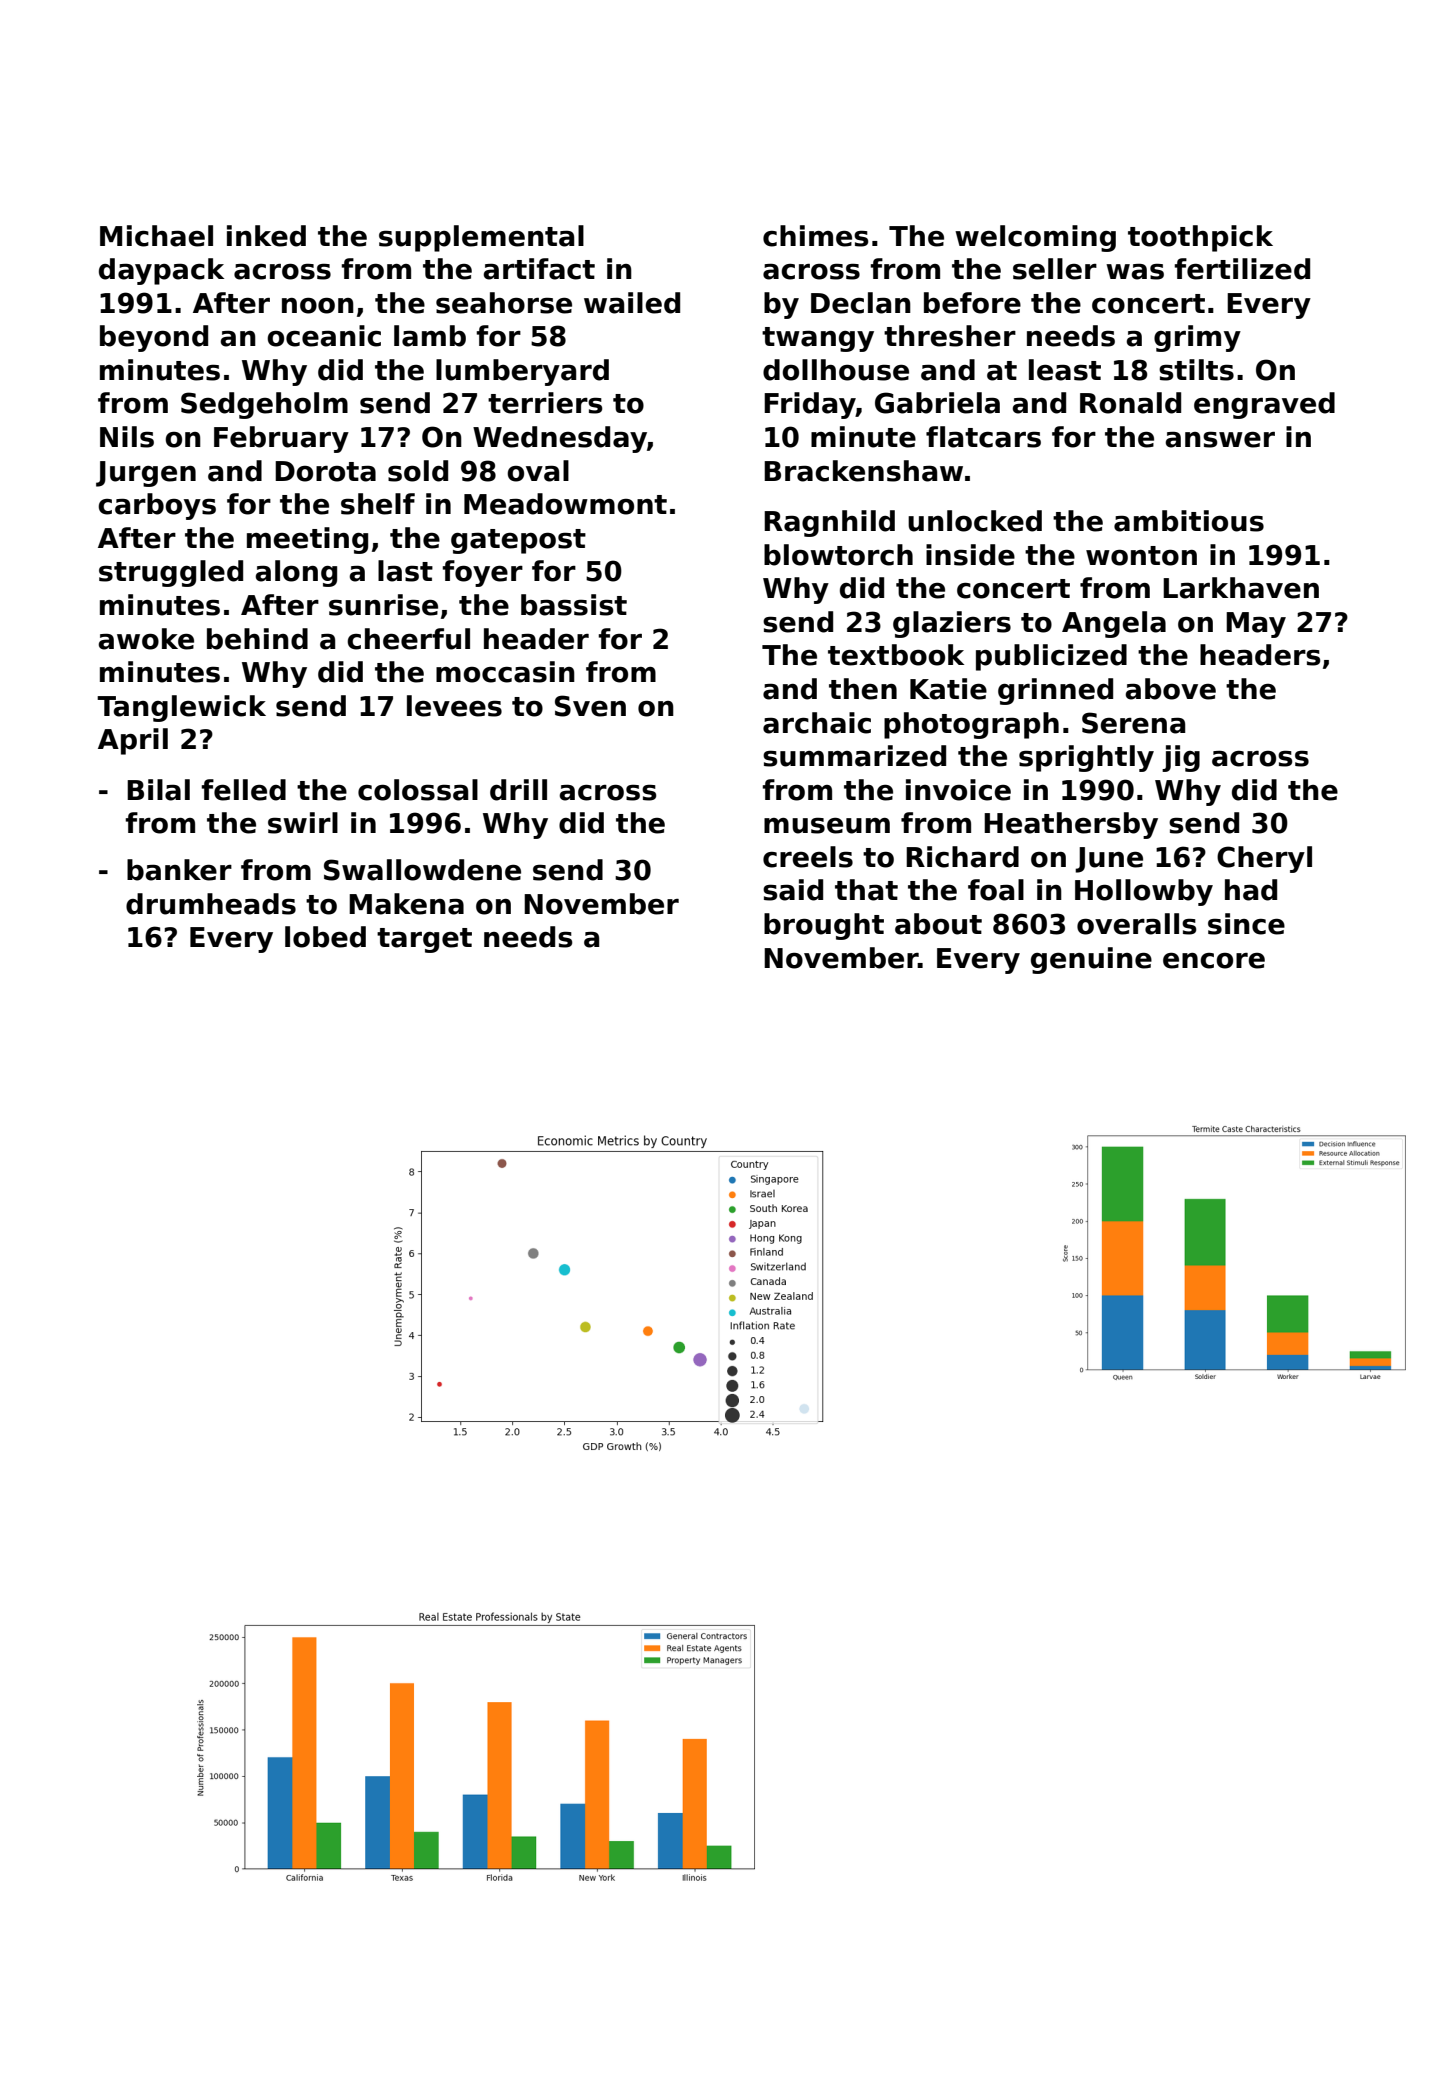  Describe the element at coordinates (243, 790) in the page. I see `felled` at that location.
